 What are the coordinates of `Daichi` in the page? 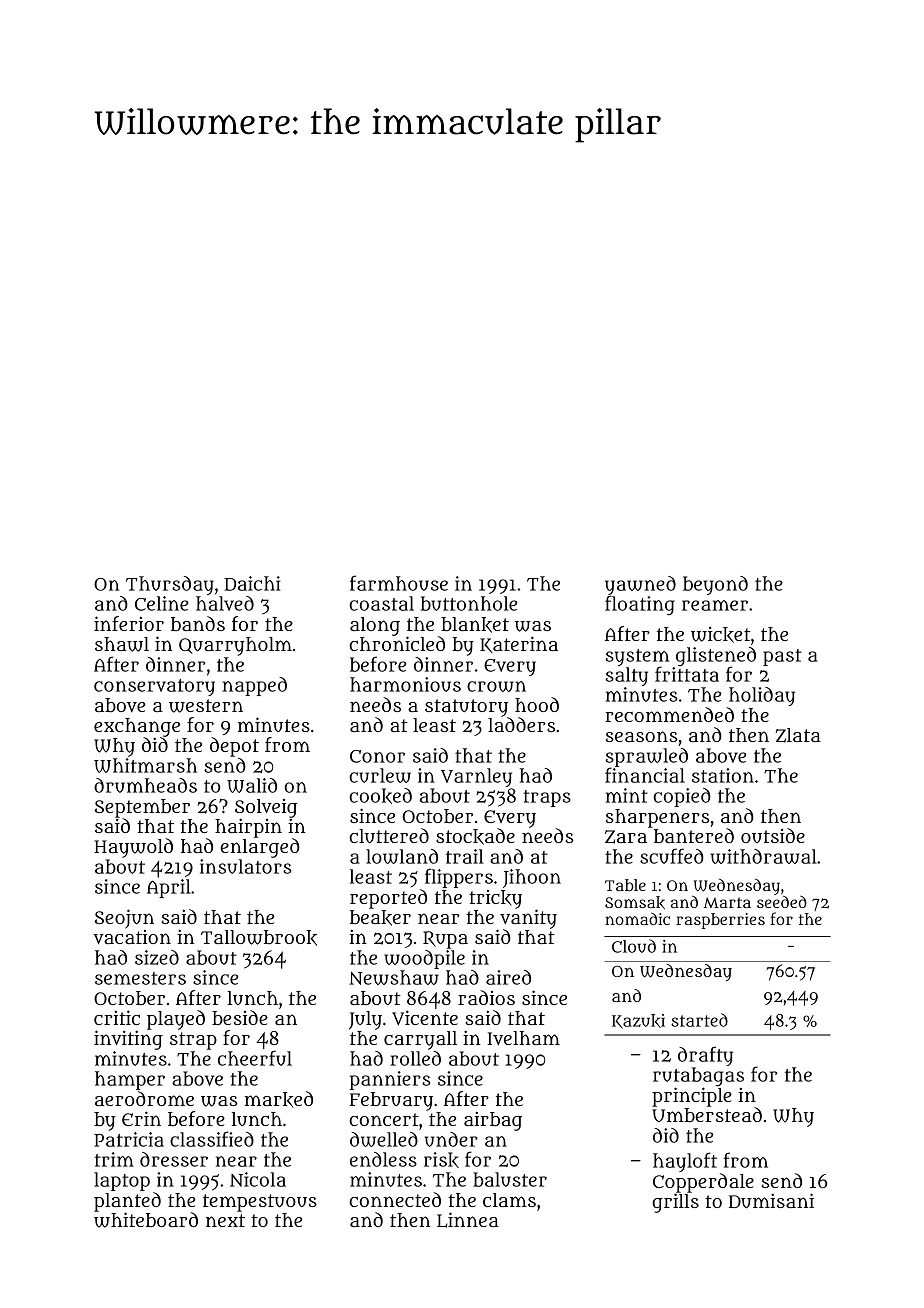 It's located at (252, 583).
